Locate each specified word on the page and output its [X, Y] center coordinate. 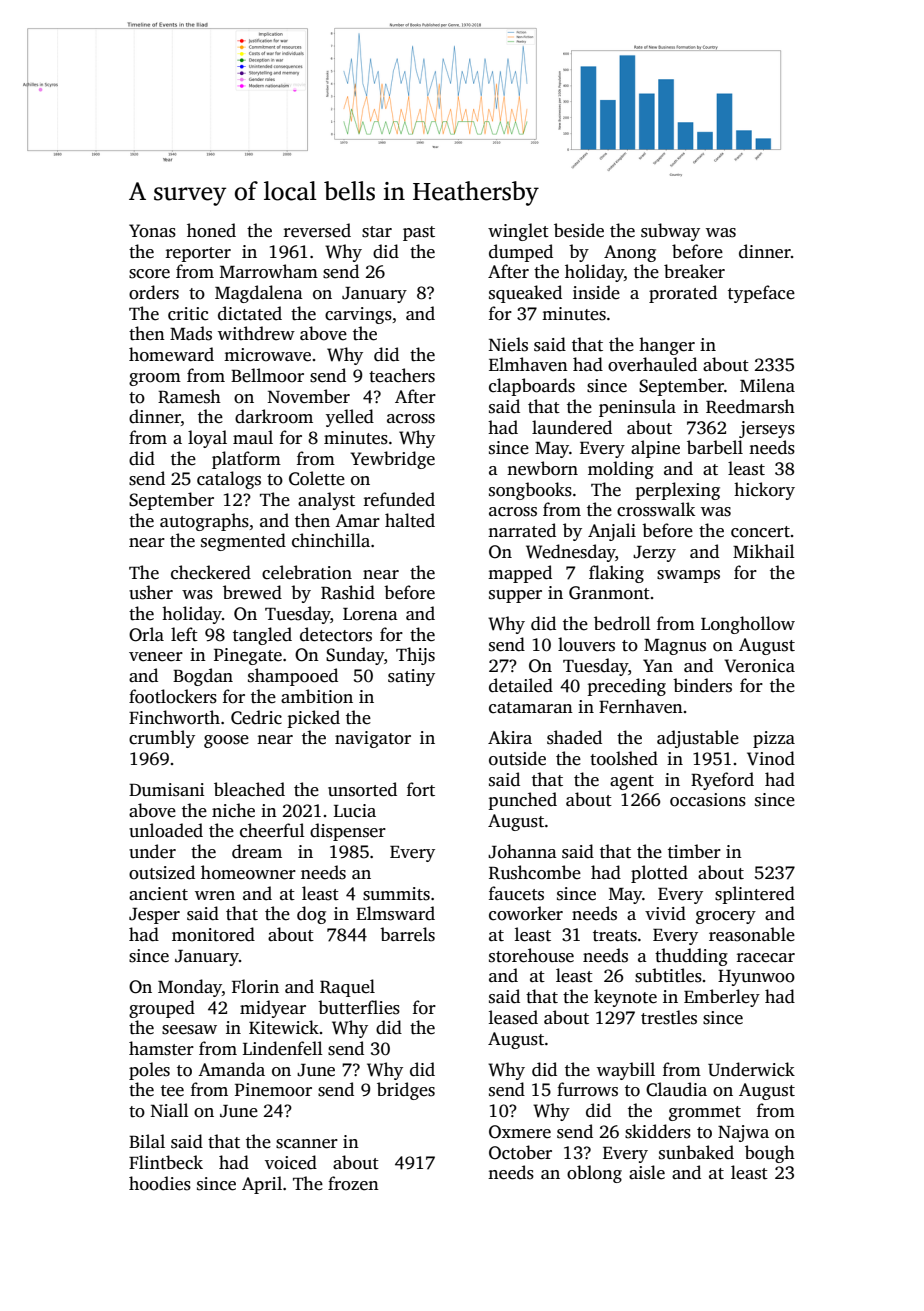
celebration [307, 572]
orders [154, 292]
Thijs [415, 656]
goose [226, 741]
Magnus [675, 647]
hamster [161, 1048]
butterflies [359, 1007]
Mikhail [764, 551]
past [419, 233]
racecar [766, 958]
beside [579, 230]
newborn [542, 468]
